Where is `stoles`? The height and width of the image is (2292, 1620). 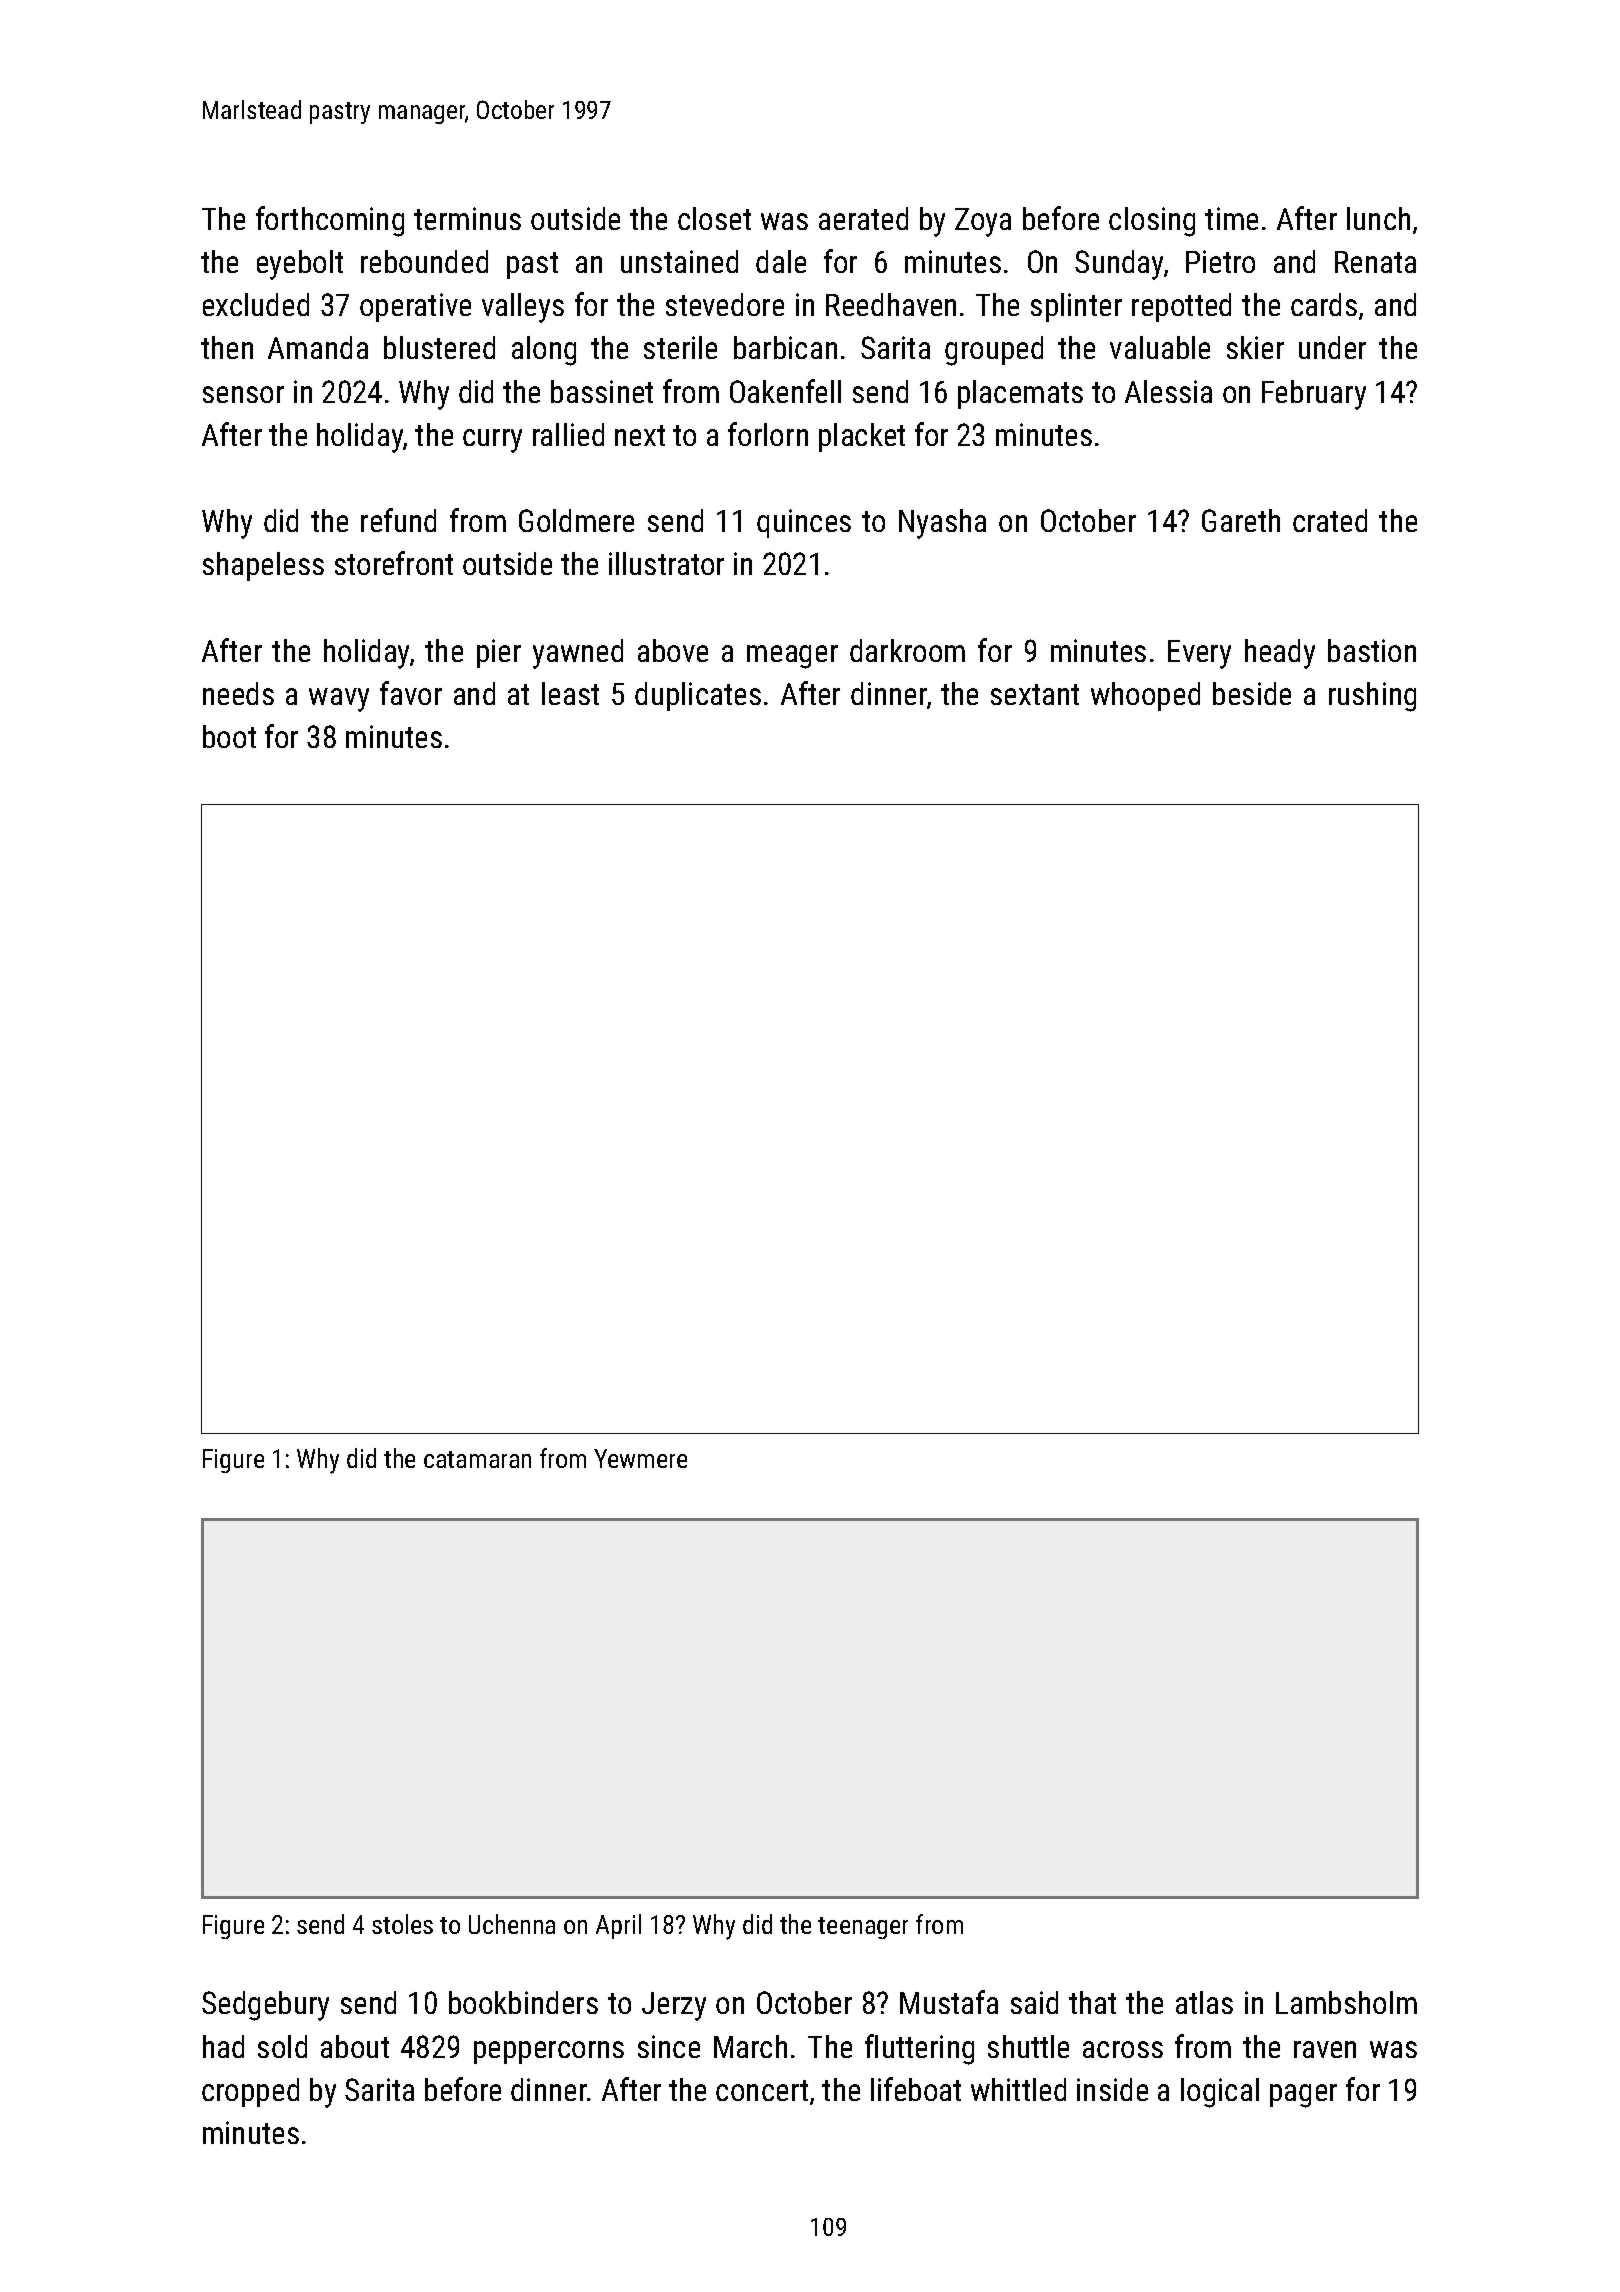
stoles is located at coordinates (402, 1924).
